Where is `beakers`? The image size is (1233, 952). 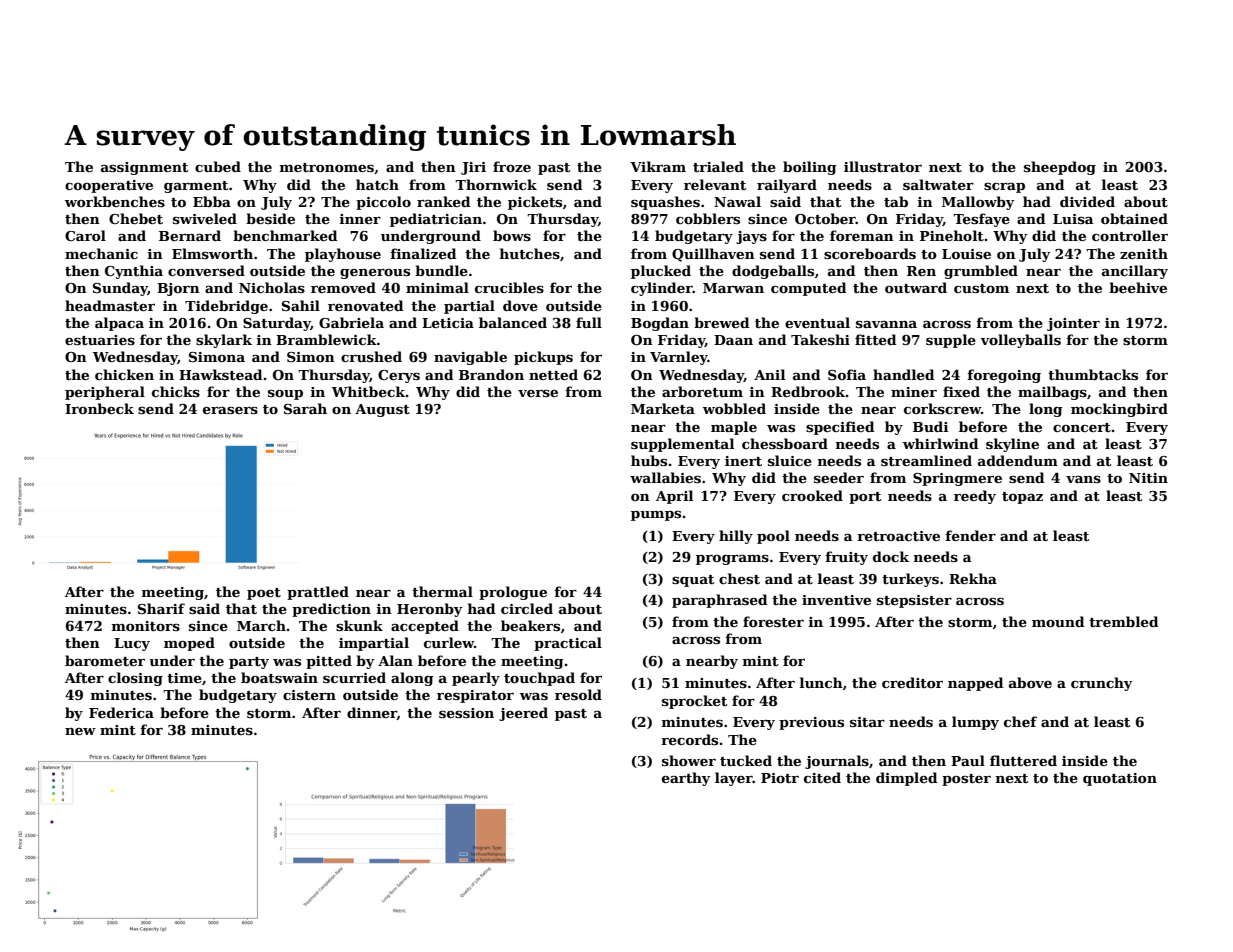 beakers is located at coordinates (530, 625).
